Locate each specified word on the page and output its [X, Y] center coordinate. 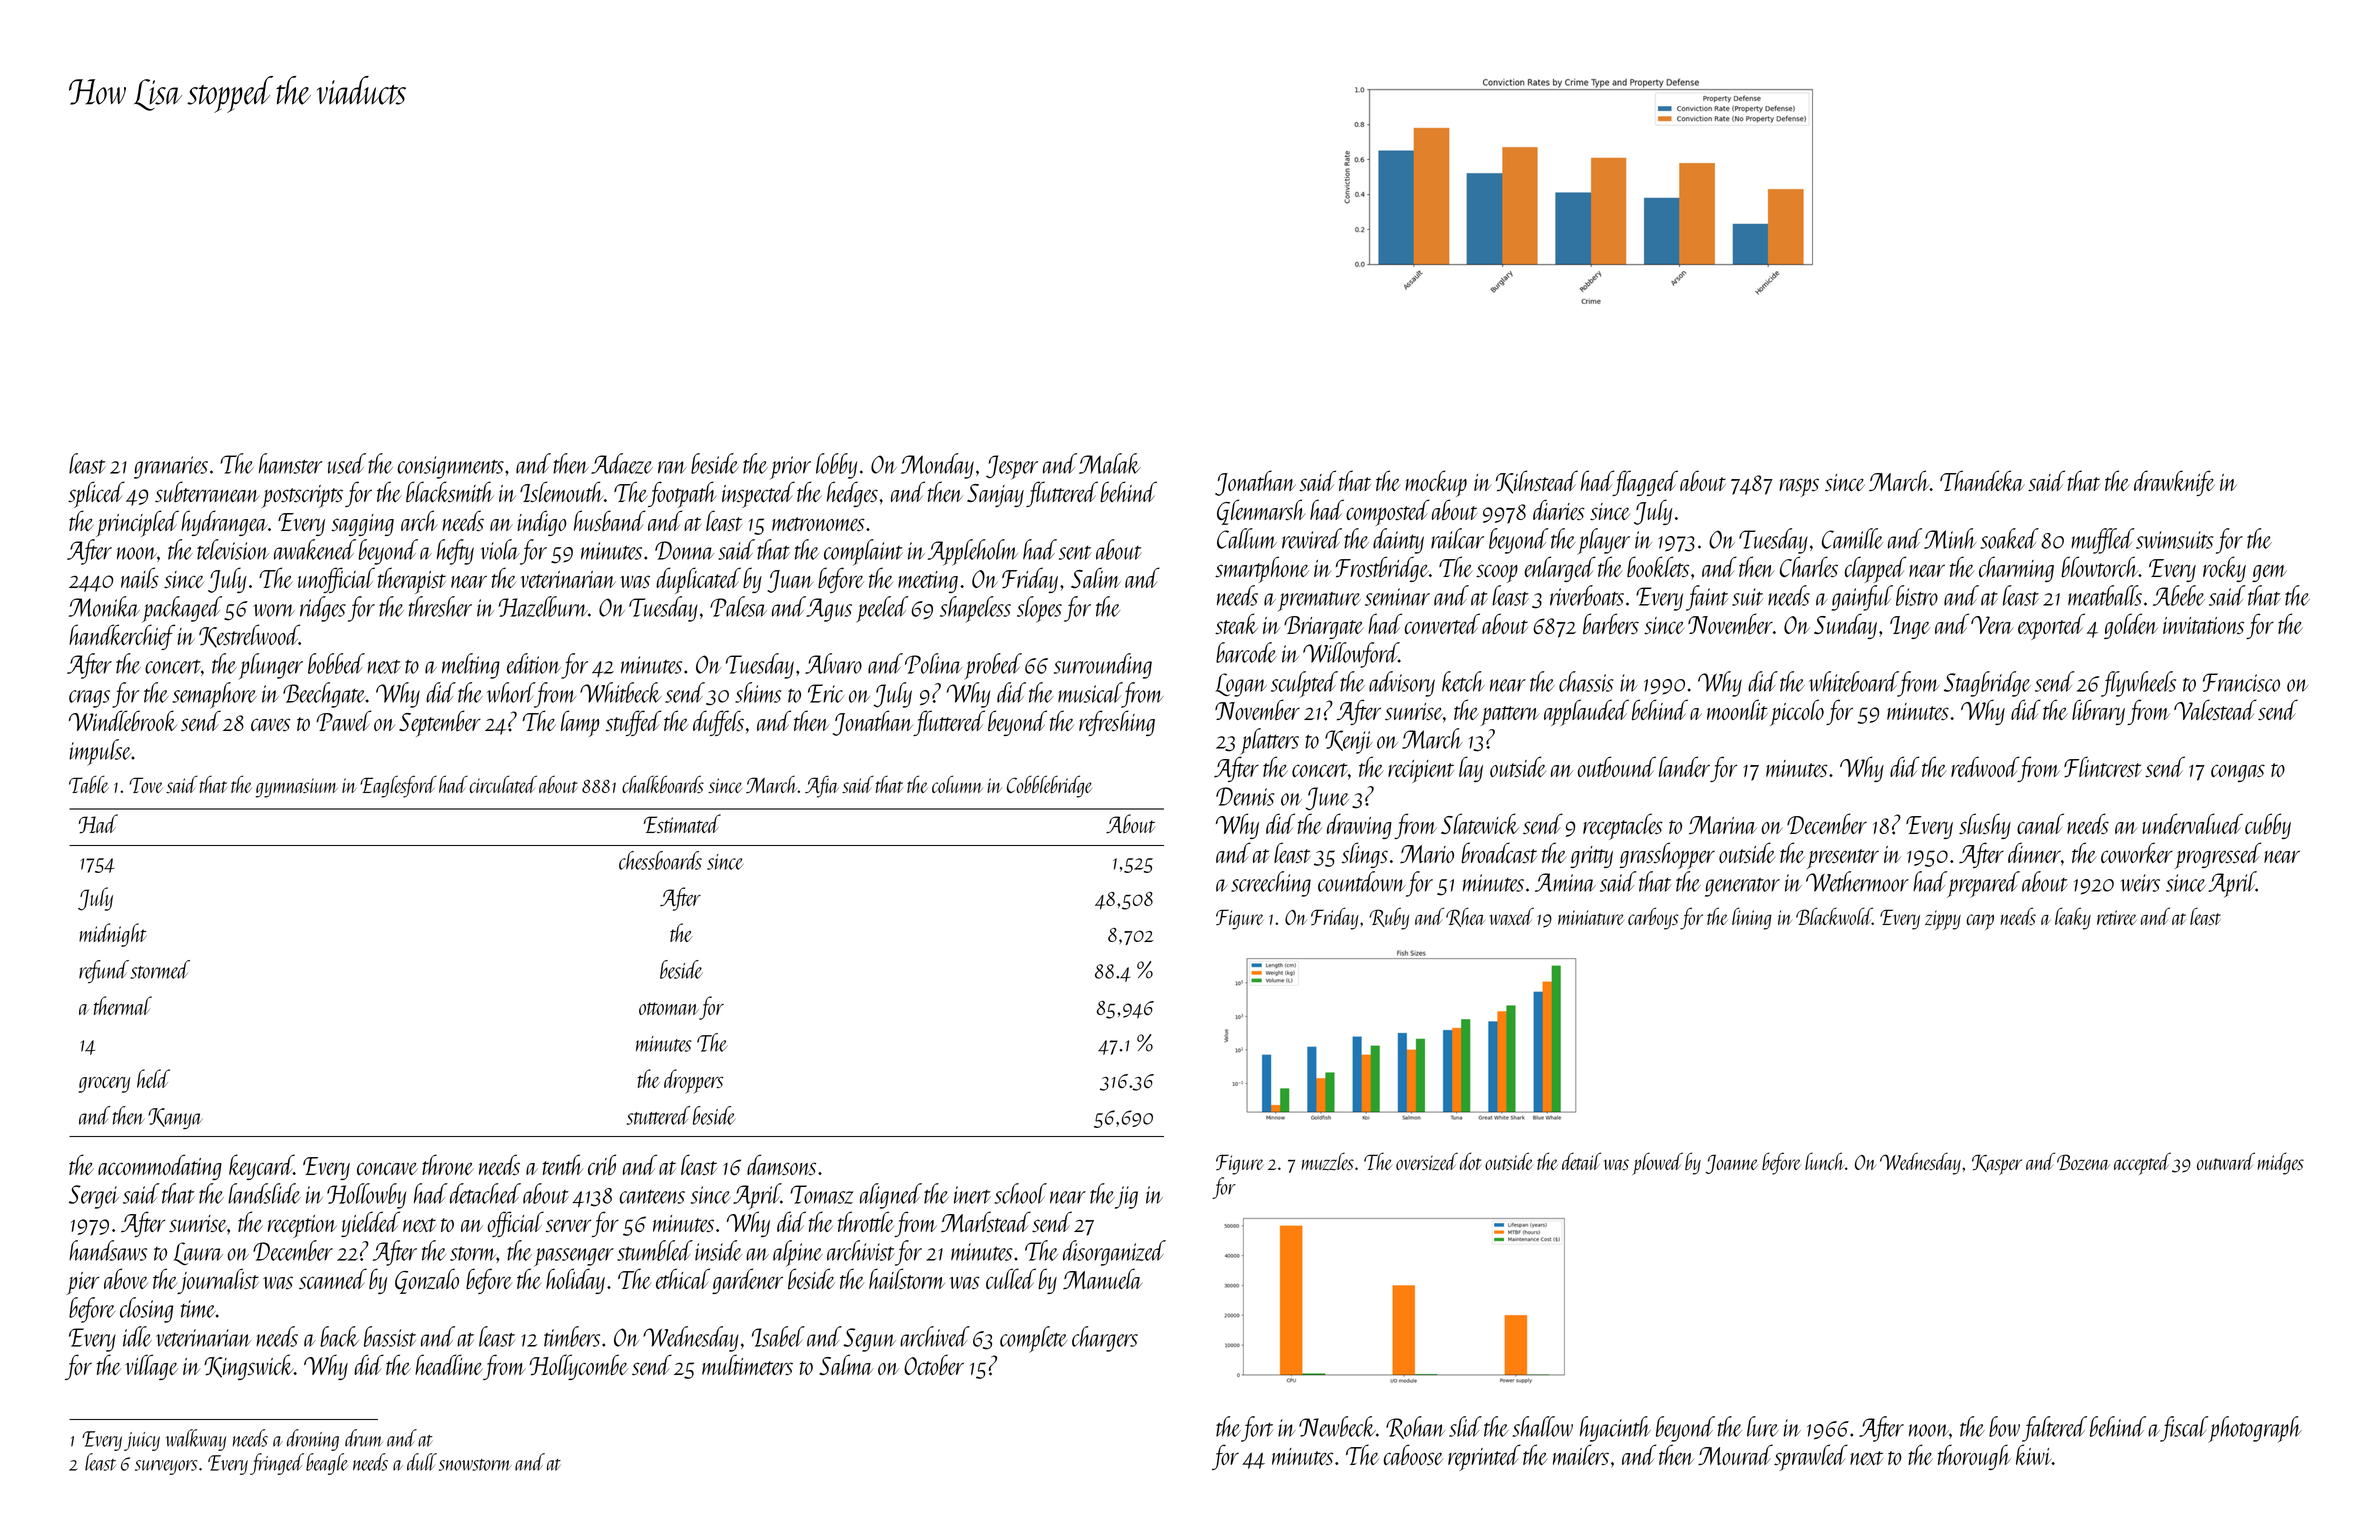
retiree [2117, 917]
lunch [1824, 1161]
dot [1471, 1161]
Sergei [94, 1197]
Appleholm [973, 552]
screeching [1271, 884]
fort [1257, 1429]
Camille [1852, 538]
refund [104, 971]
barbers [1611, 623]
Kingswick [249, 1367]
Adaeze [622, 463]
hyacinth [1615, 1429]
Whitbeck [621, 692]
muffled [2103, 541]
